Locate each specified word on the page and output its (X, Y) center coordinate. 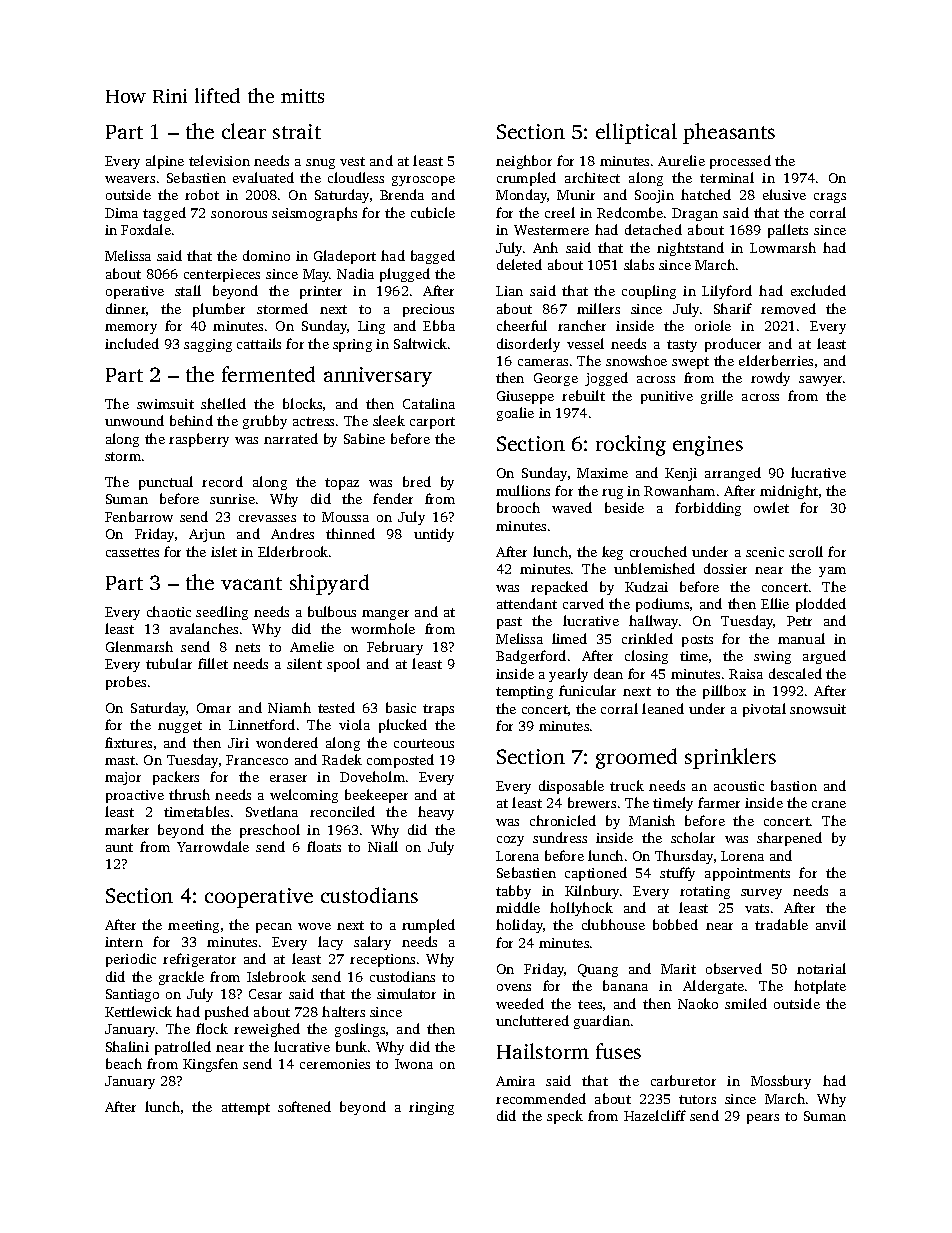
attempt (246, 1109)
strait (297, 131)
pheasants (729, 133)
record (222, 481)
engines (708, 446)
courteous (424, 743)
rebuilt (583, 395)
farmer (719, 802)
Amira (515, 1081)
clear (244, 131)
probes (126, 683)
